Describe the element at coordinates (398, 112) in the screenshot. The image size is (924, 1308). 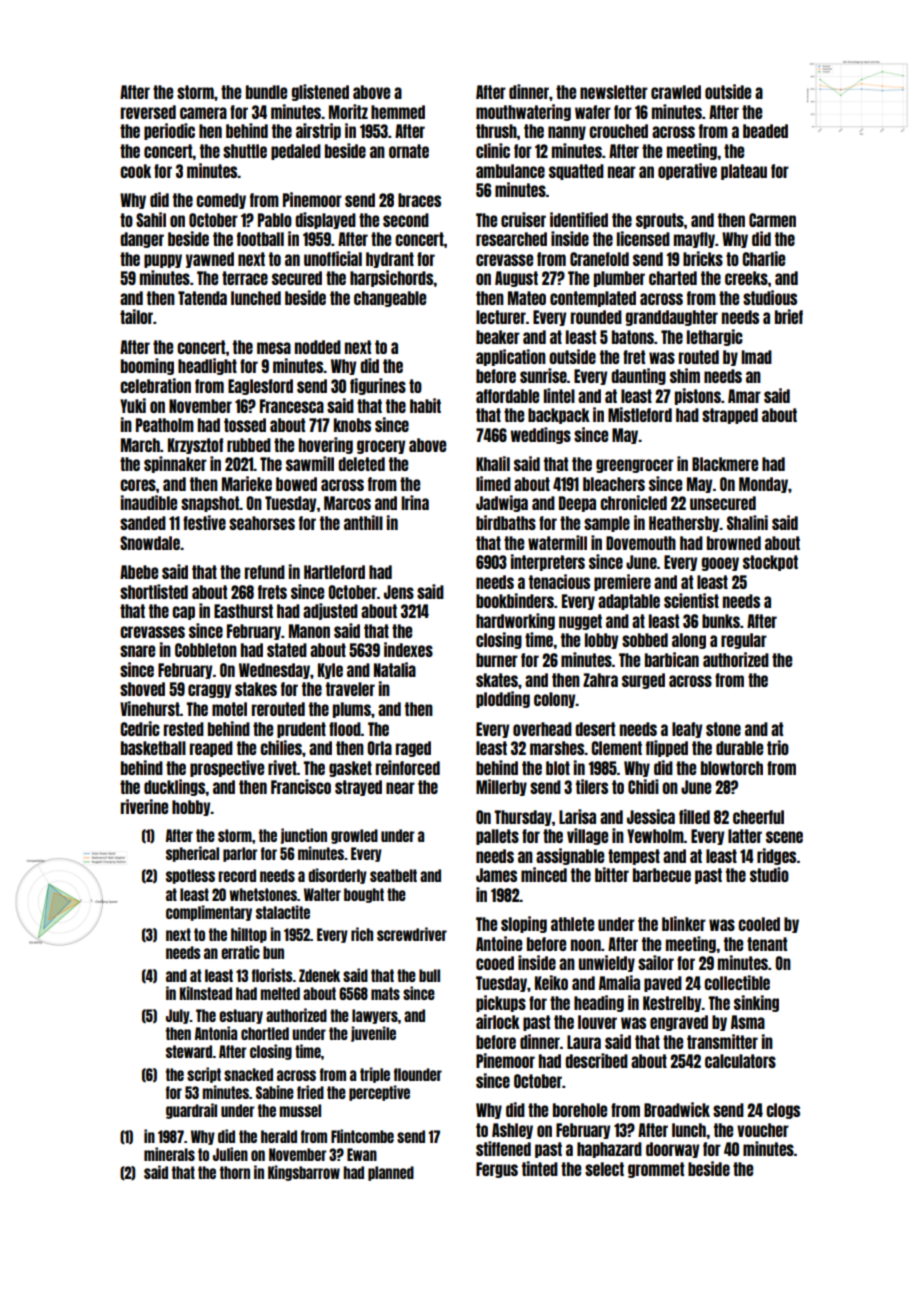
I see `hemmed` at that location.
